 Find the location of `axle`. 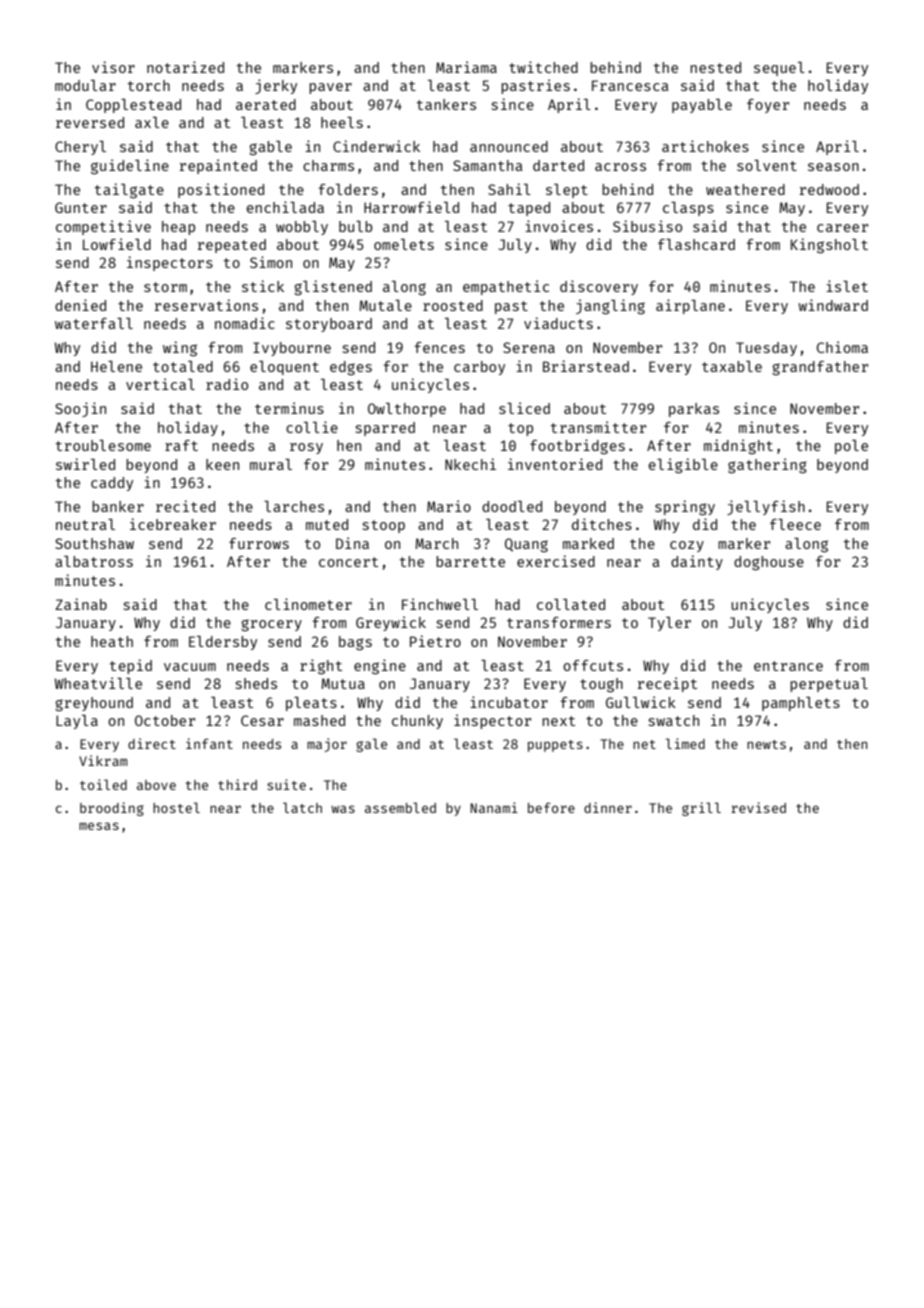

axle is located at coordinates (152, 122).
